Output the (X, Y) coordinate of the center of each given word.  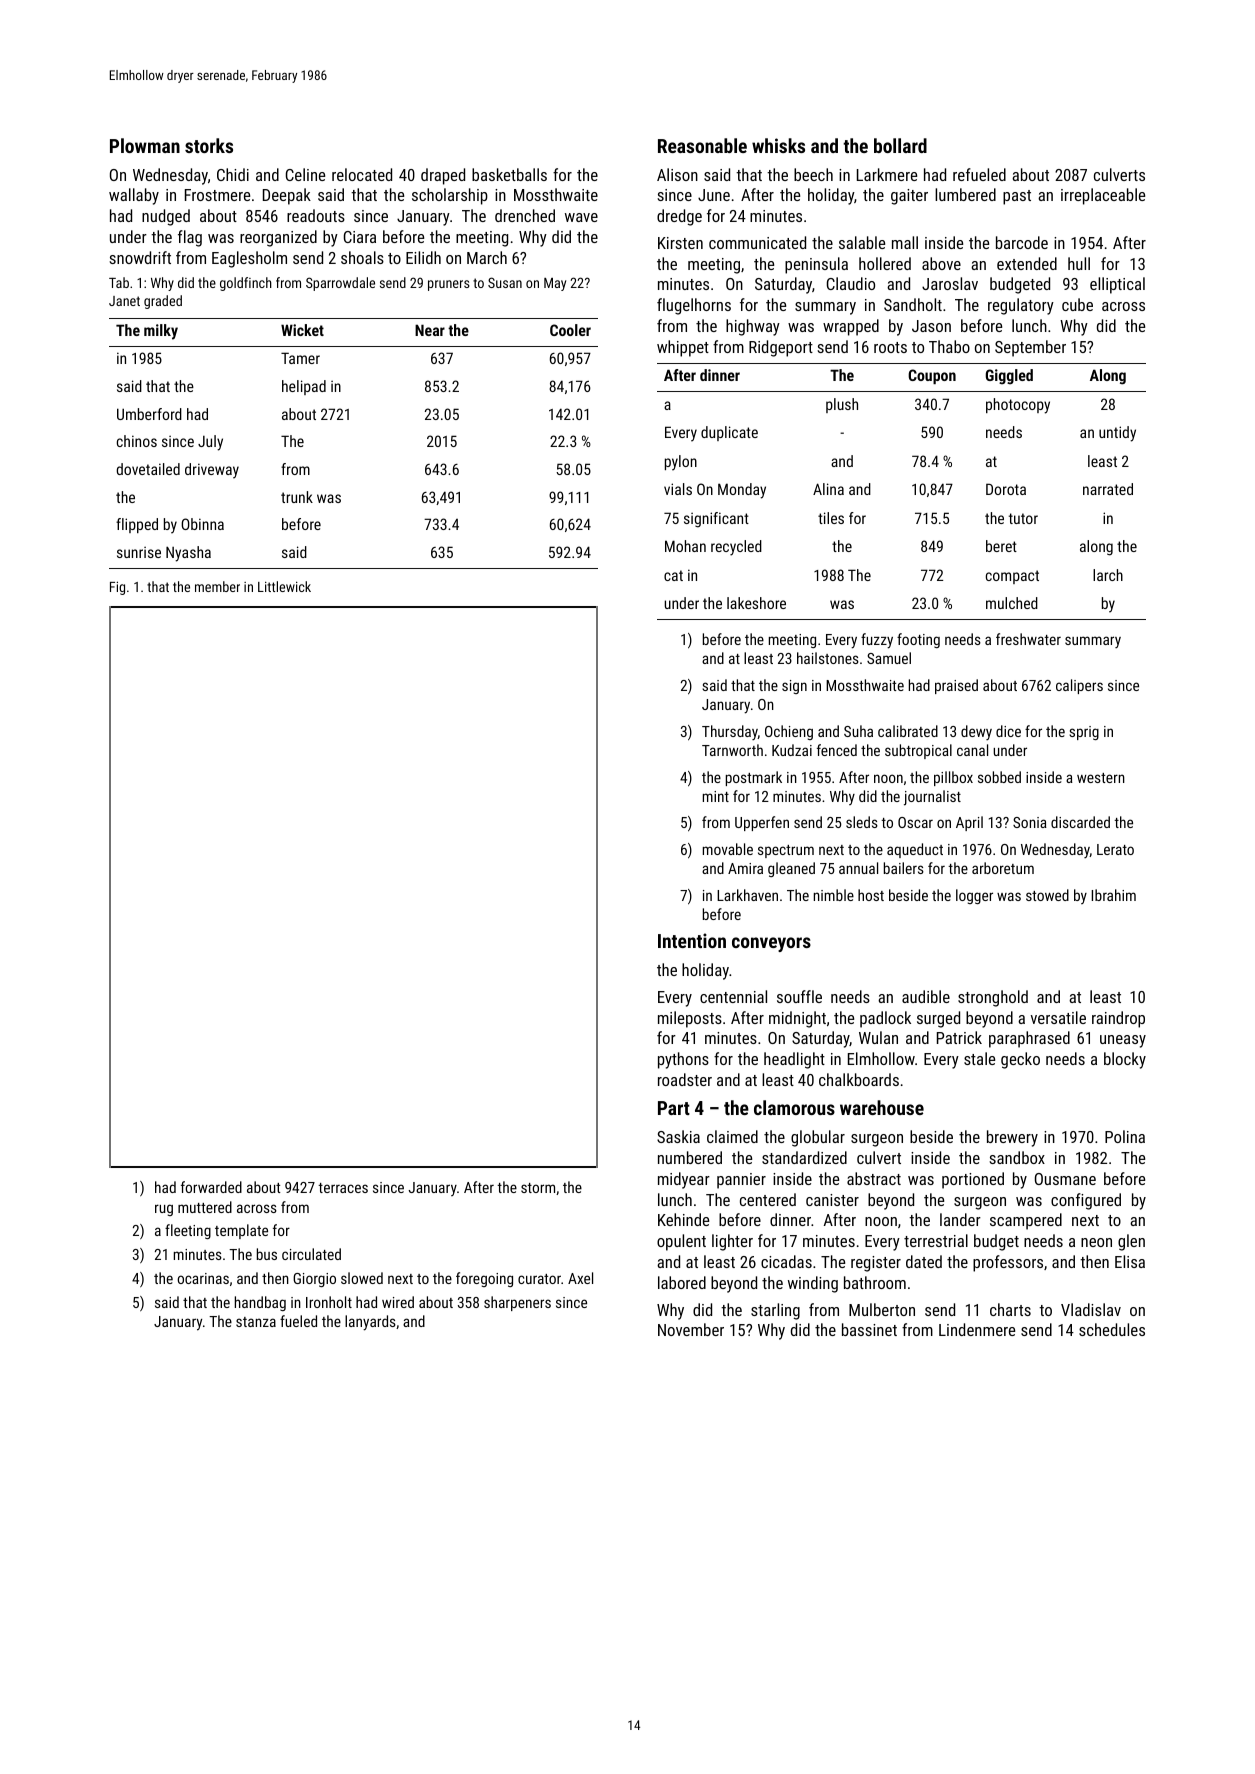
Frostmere (217, 195)
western (1101, 778)
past (1017, 197)
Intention (692, 940)
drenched (525, 215)
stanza (256, 1322)
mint (716, 796)
